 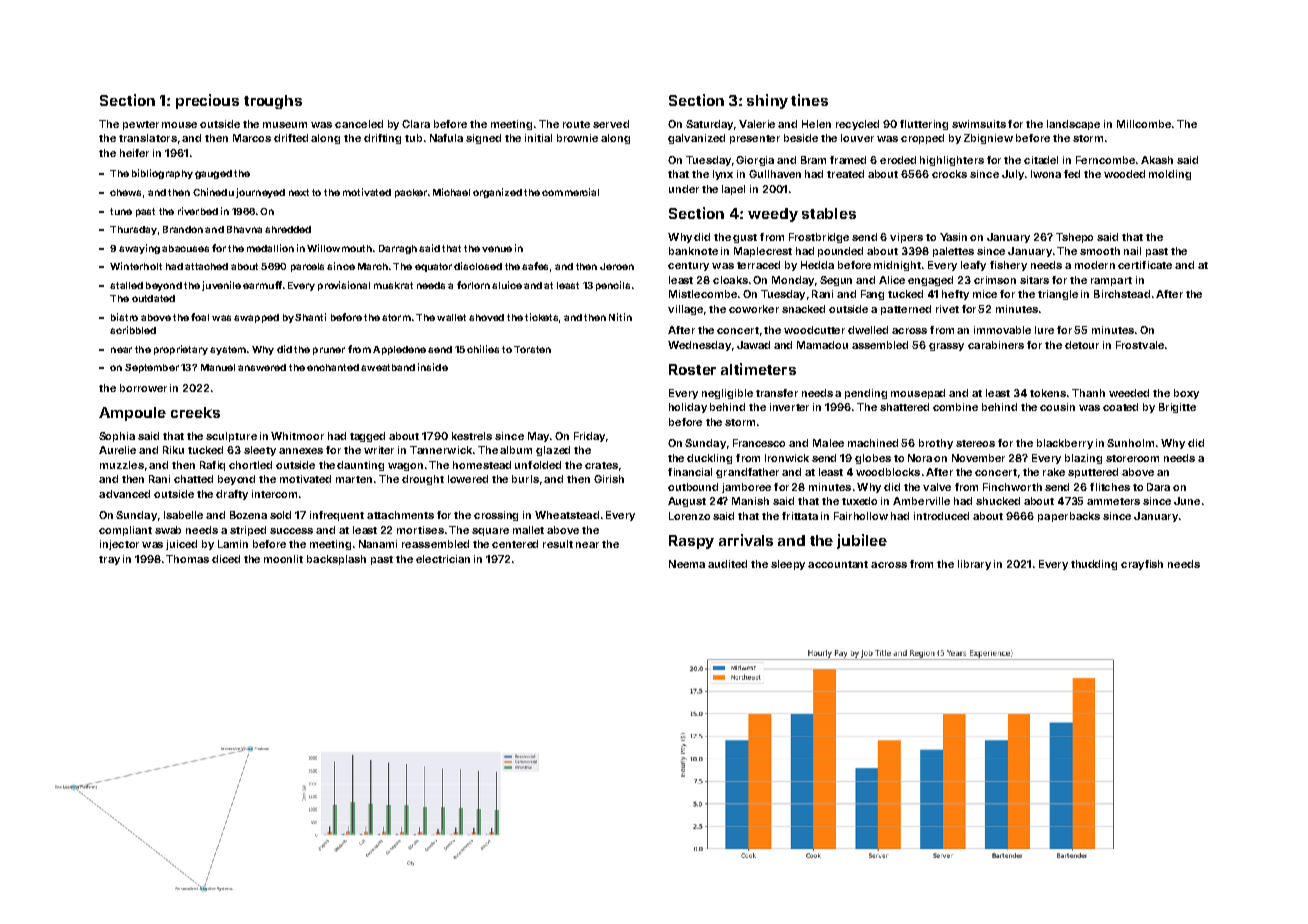 What do you see at coordinates (1095, 265) in the screenshot?
I see `modern` at bounding box center [1095, 265].
